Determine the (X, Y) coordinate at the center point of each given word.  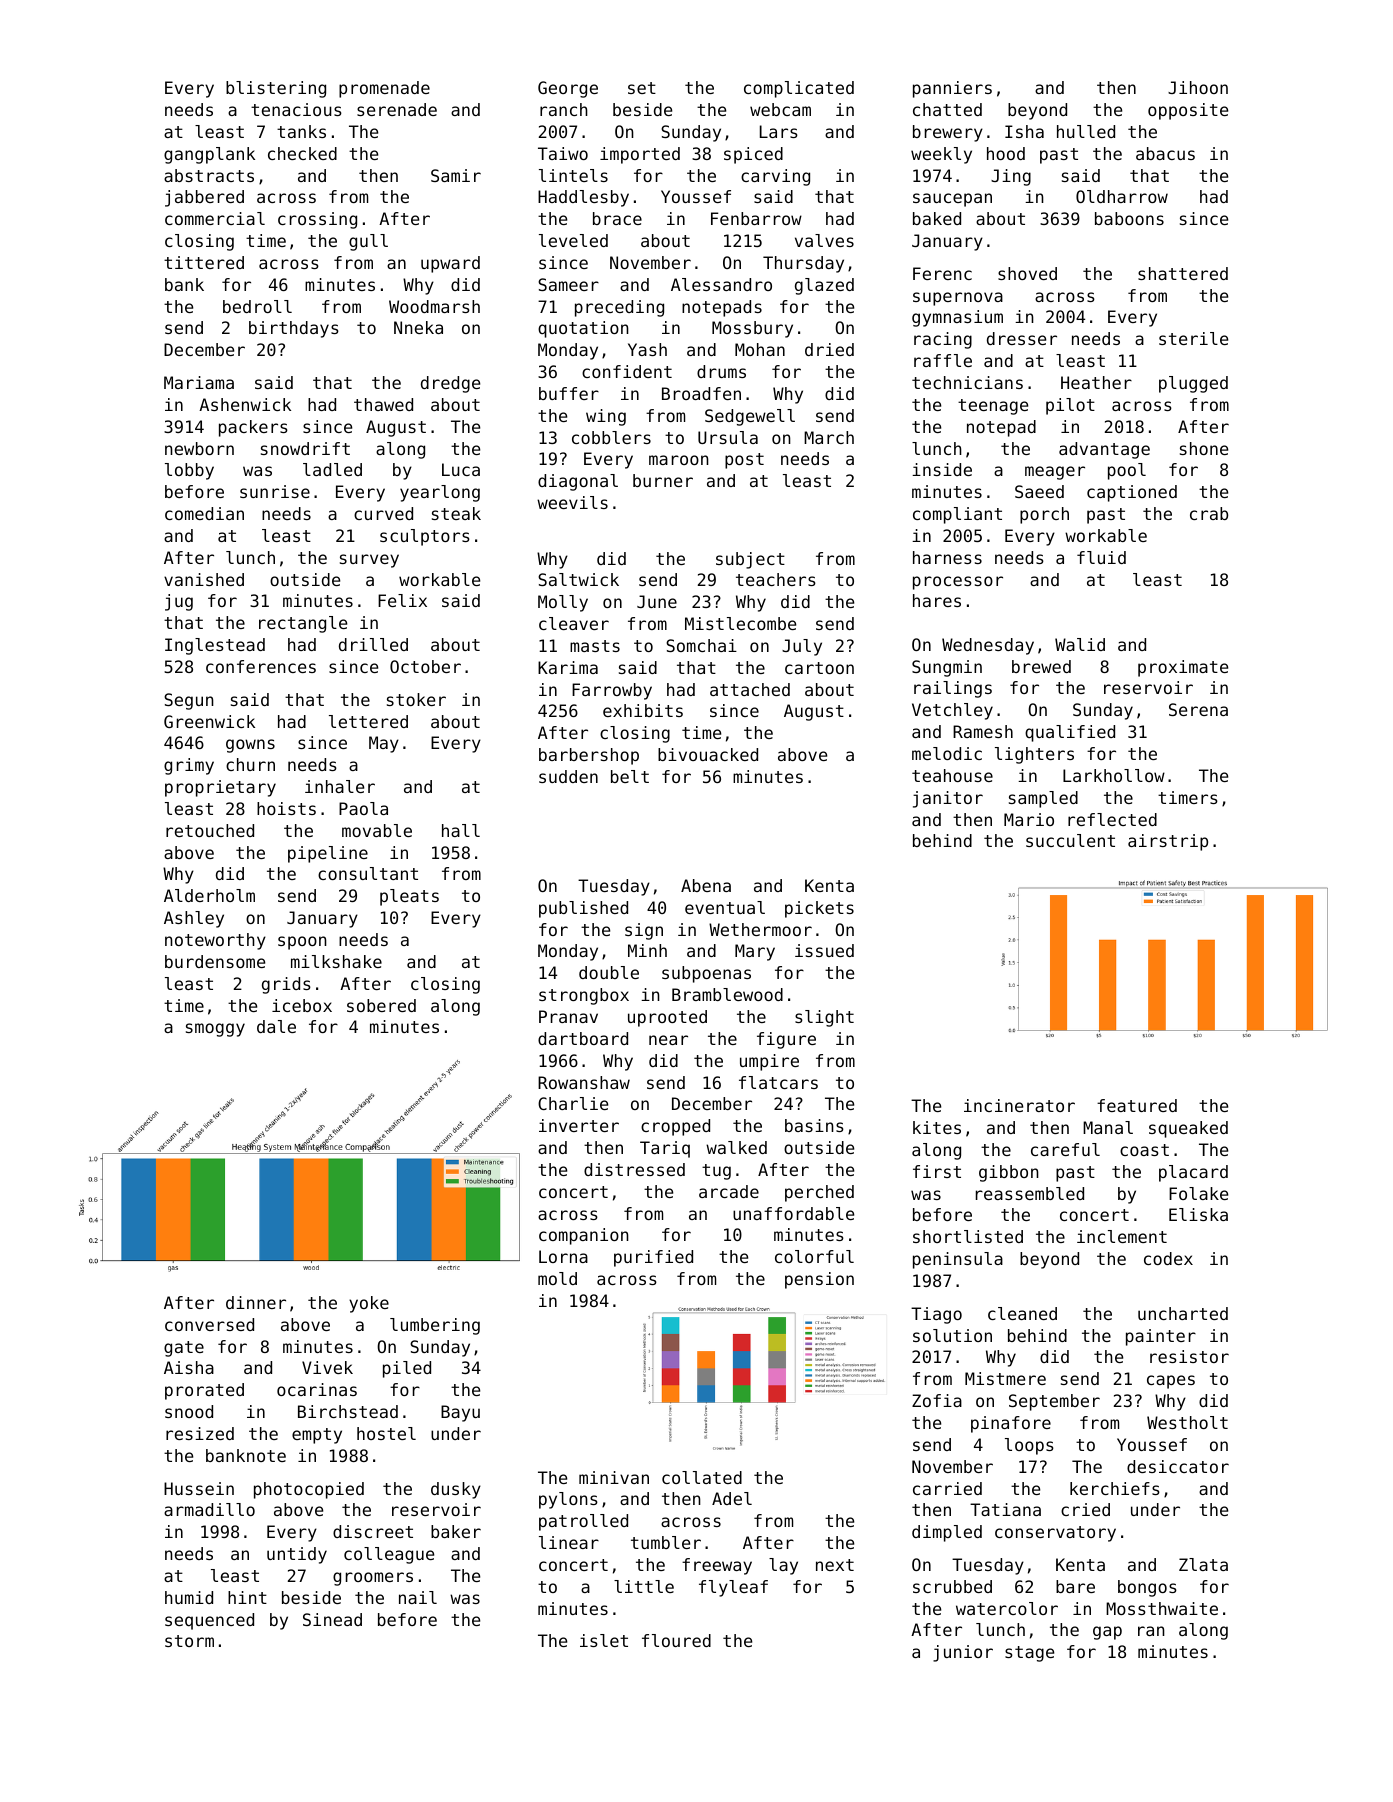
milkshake (336, 961)
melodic (947, 753)
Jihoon (1198, 87)
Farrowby (612, 691)
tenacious (296, 109)
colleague (389, 1555)
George (568, 89)
